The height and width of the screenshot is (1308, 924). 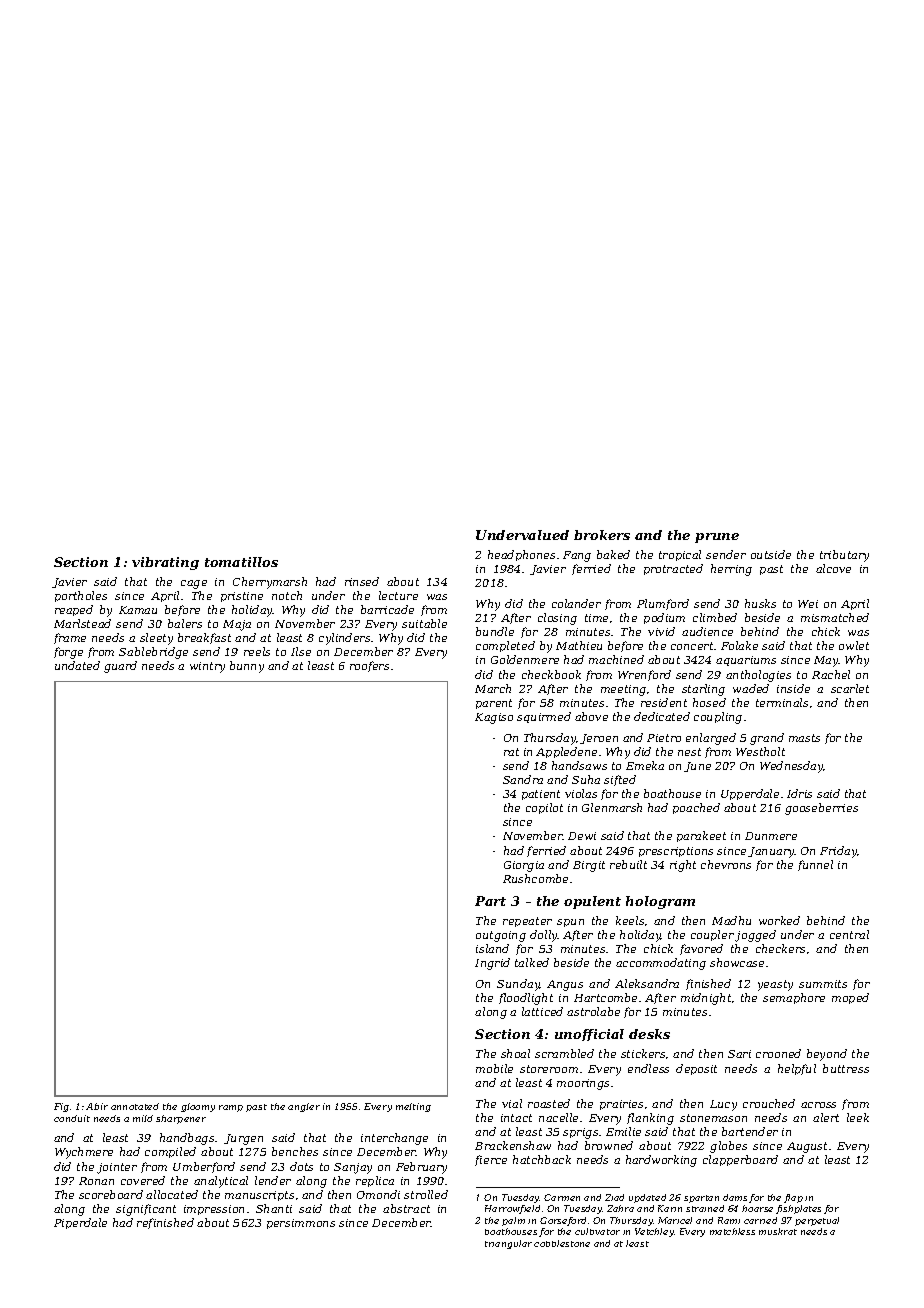 I want to click on Giorgia, so click(x=524, y=866).
